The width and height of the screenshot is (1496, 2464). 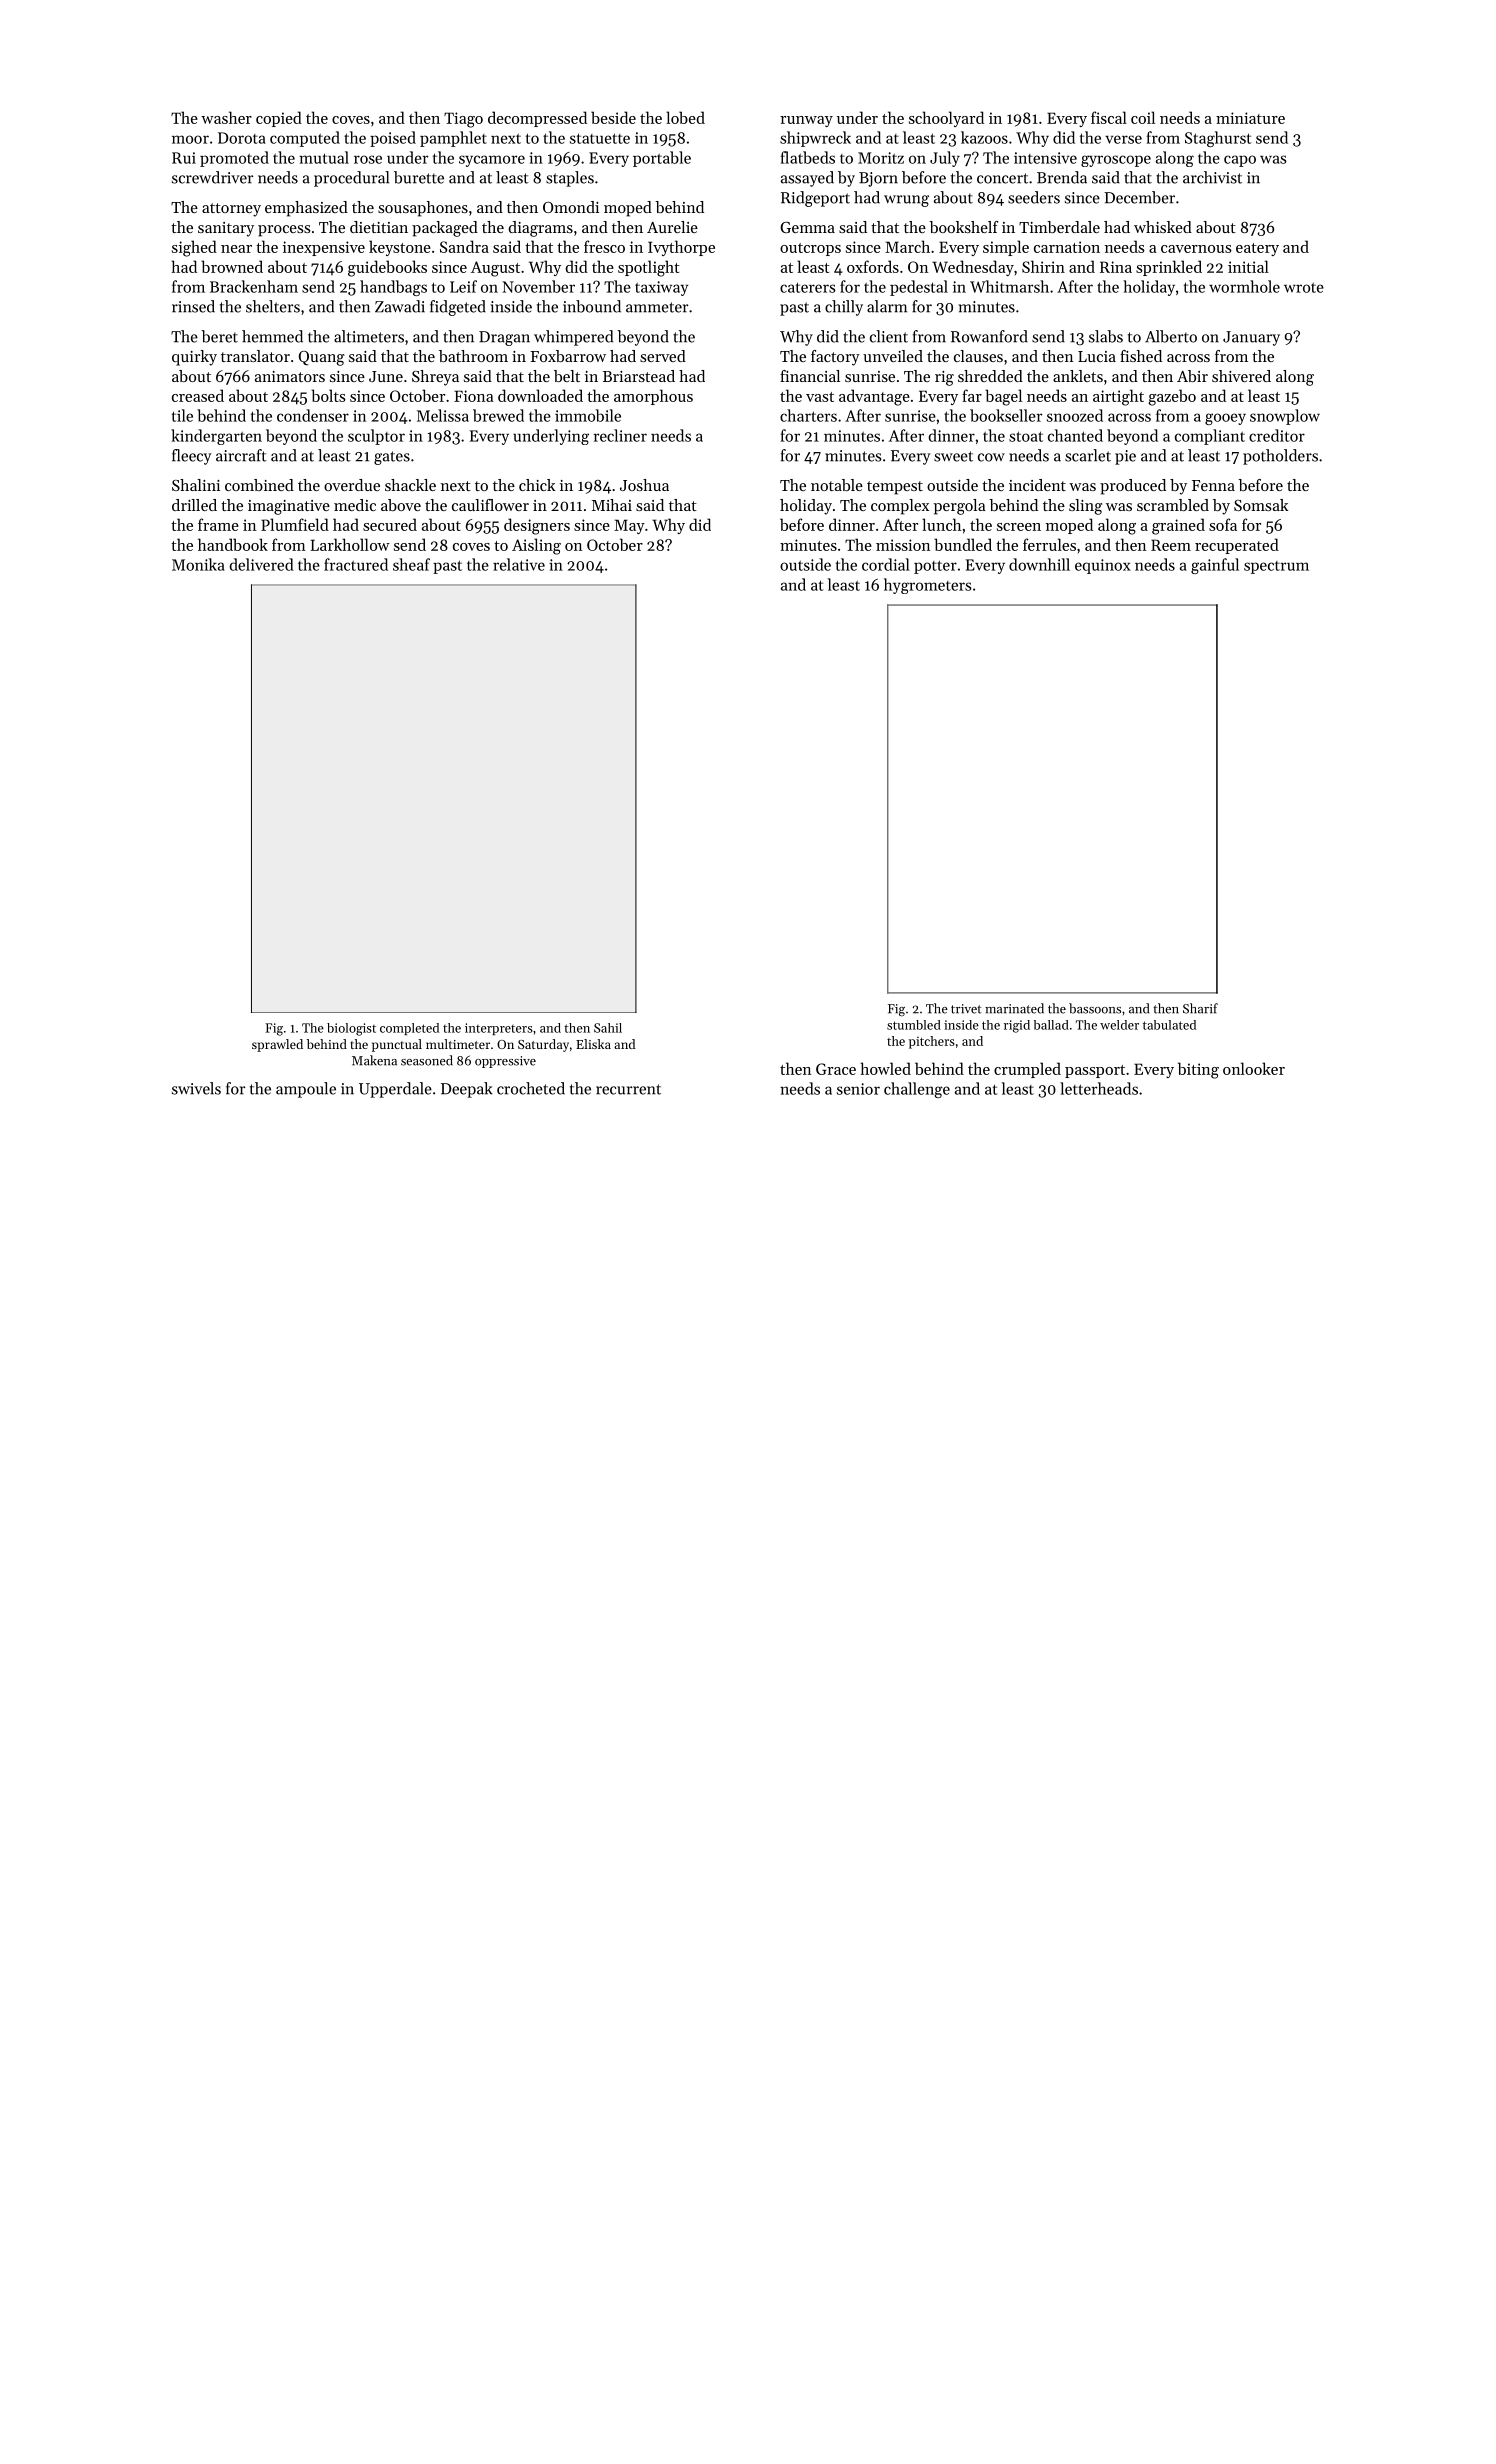 I want to click on cordial, so click(x=886, y=564).
